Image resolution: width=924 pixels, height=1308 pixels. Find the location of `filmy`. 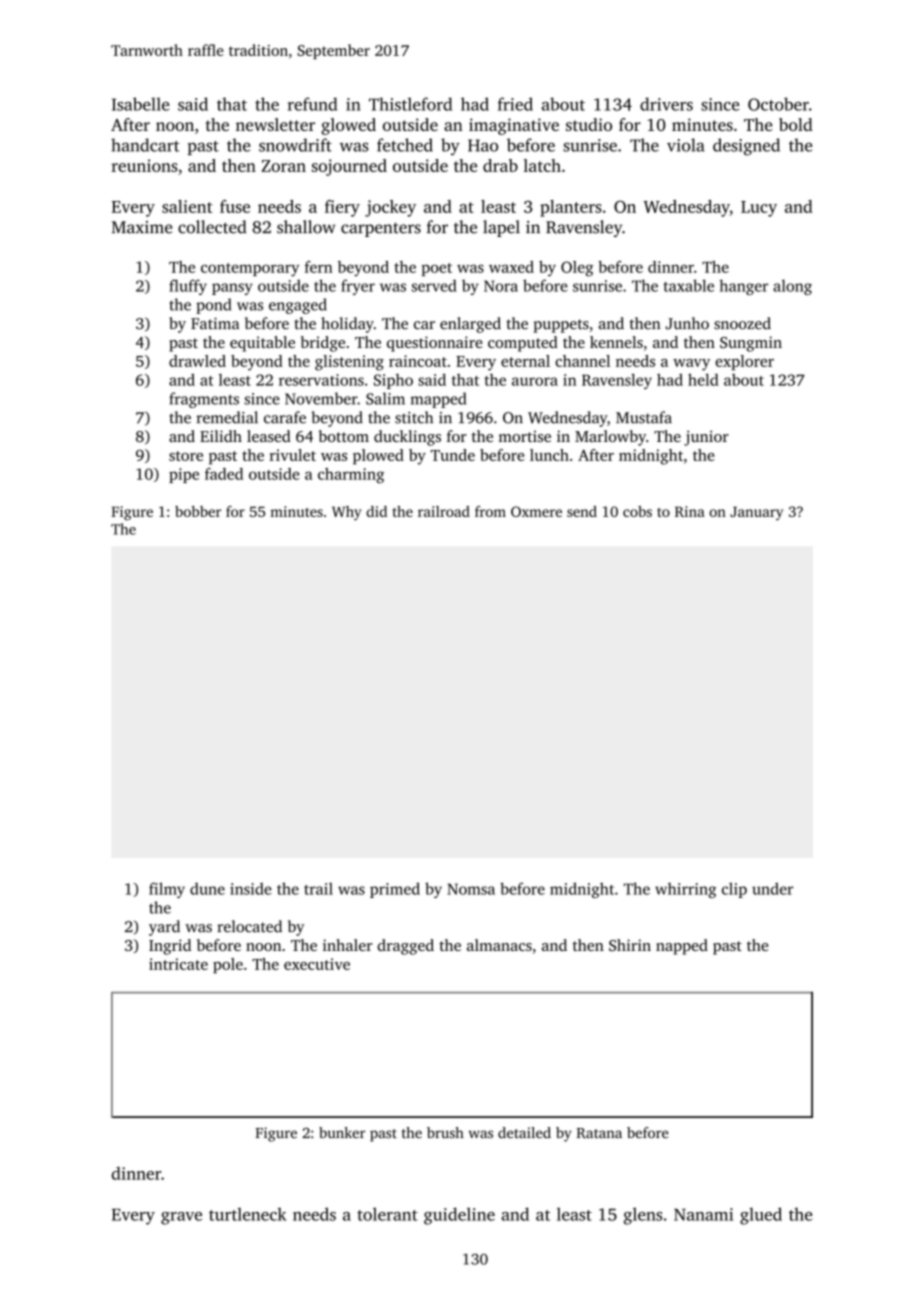

filmy is located at coordinates (167, 890).
